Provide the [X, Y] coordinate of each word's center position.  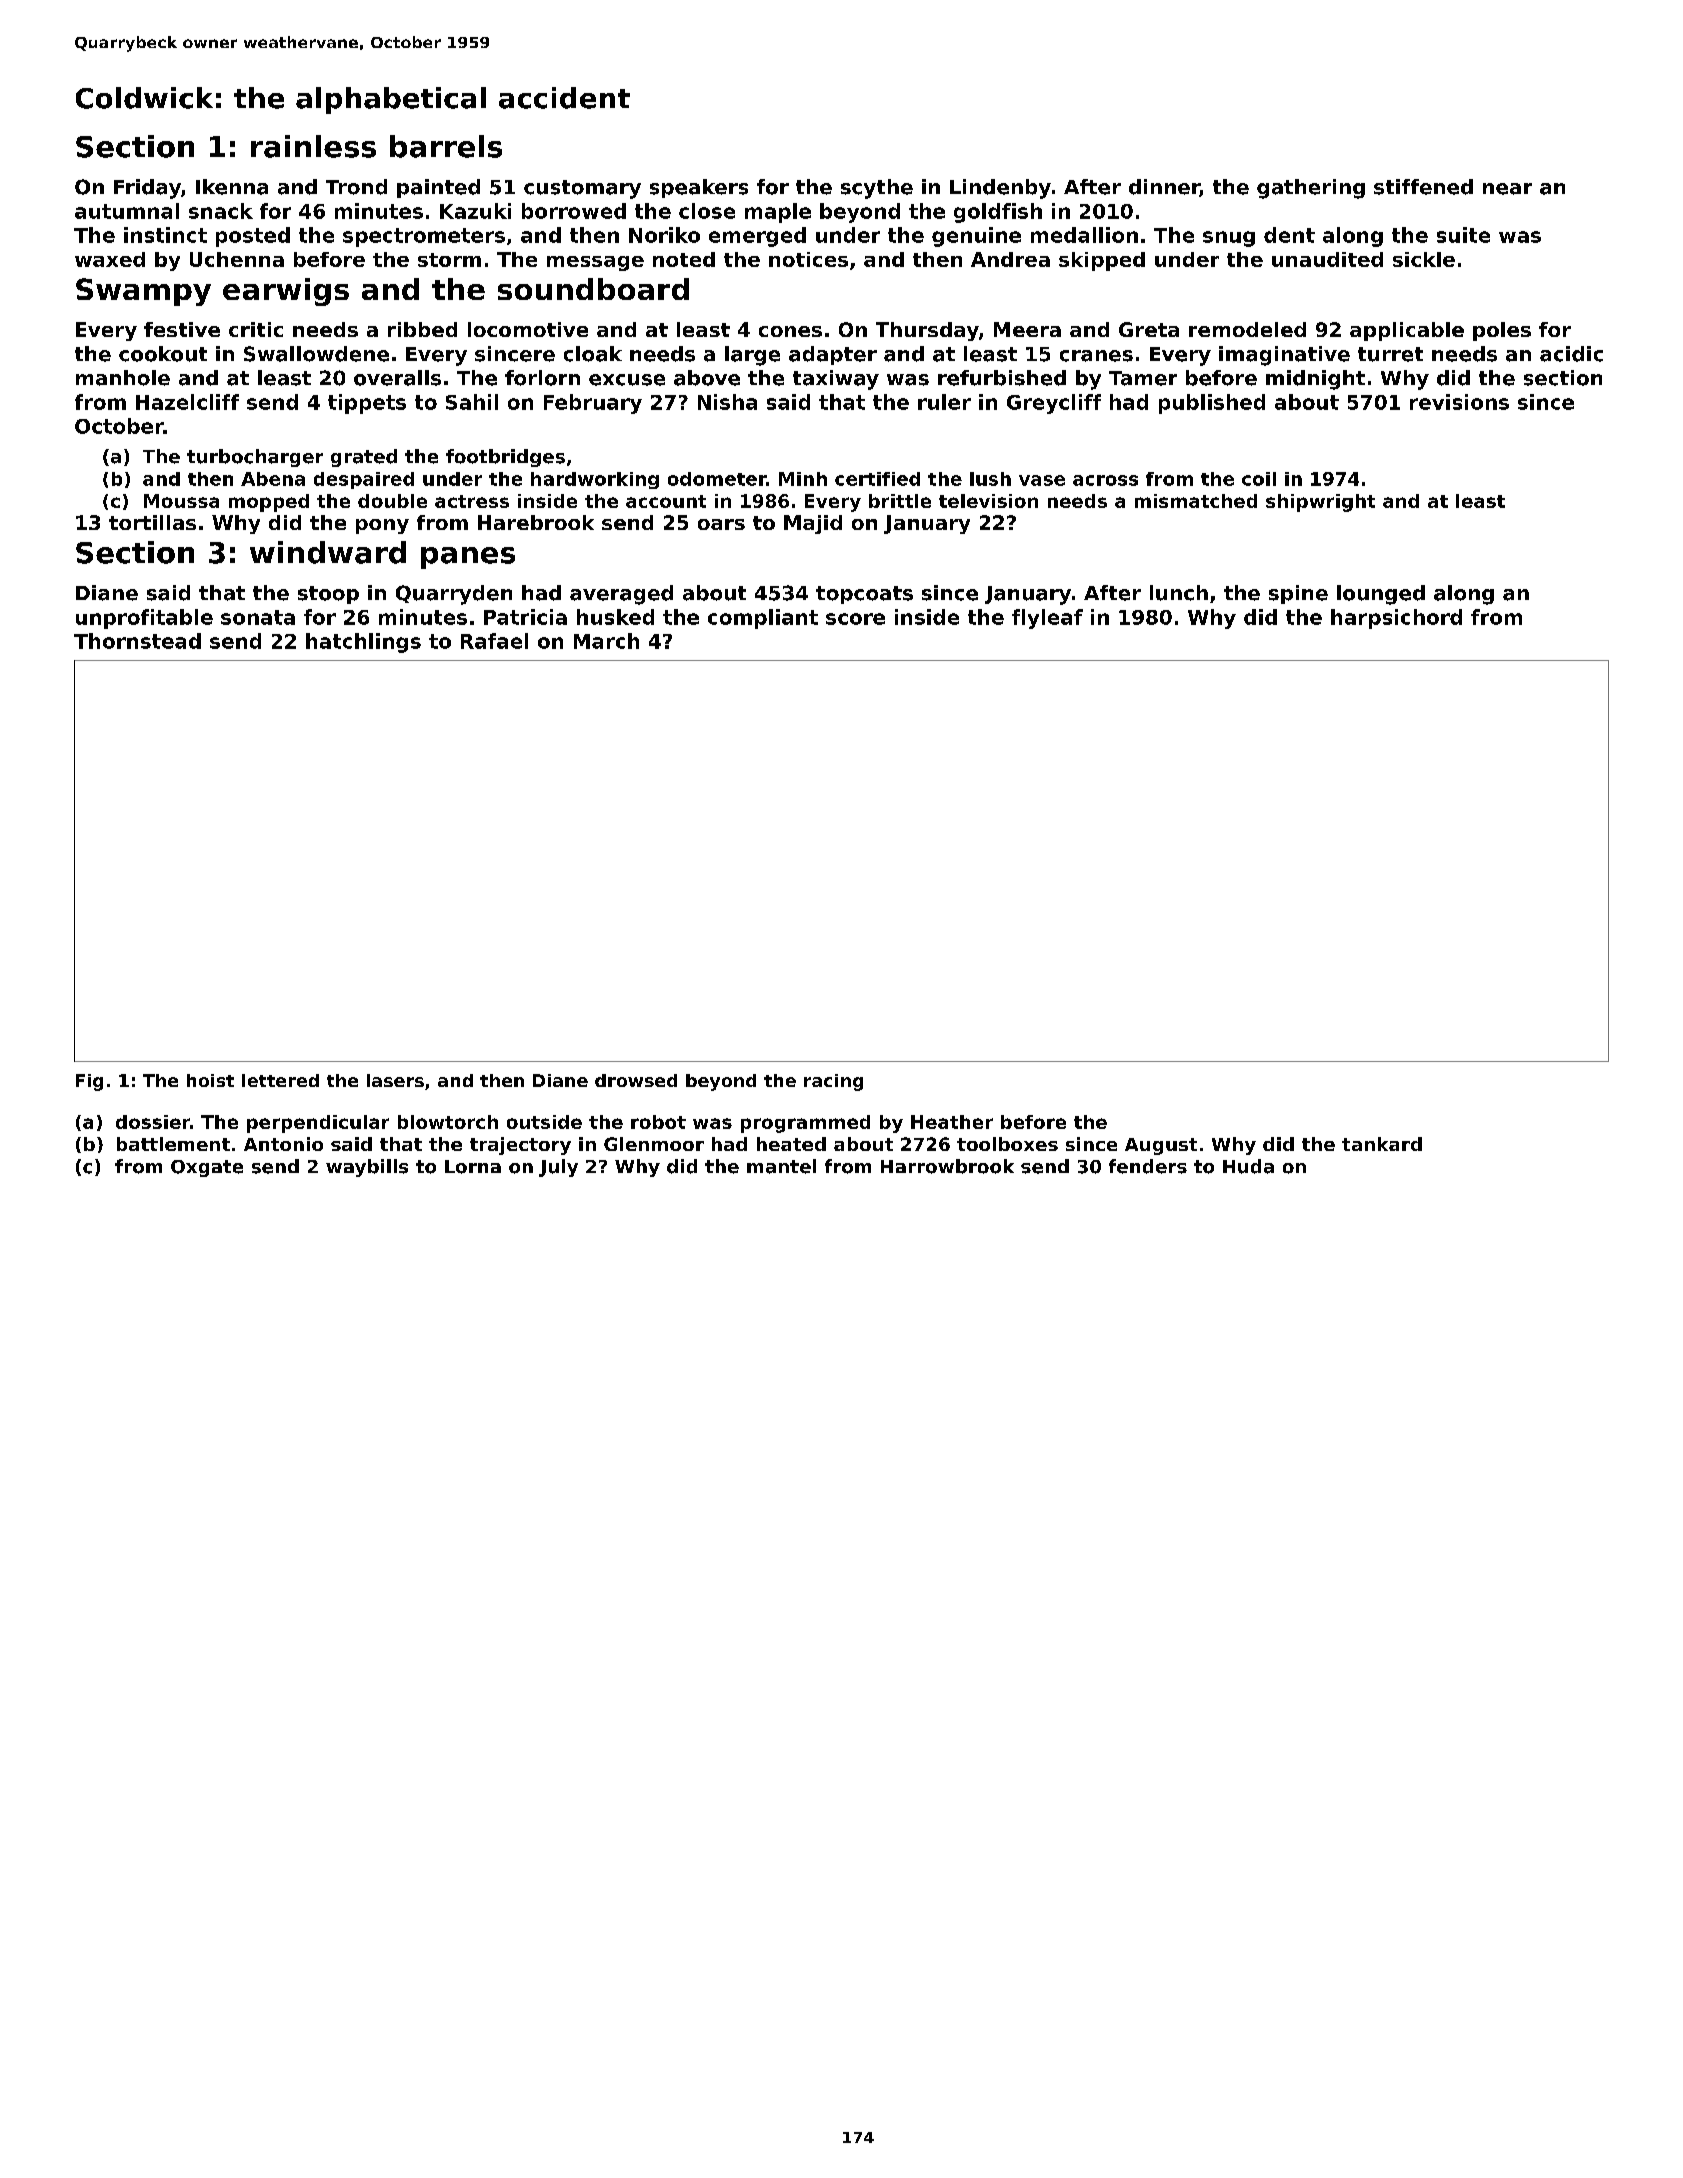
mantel [781, 1166]
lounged [1381, 595]
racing [833, 1082]
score [855, 619]
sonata [258, 617]
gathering [1311, 189]
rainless [313, 146]
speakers [699, 188]
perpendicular [318, 1124]
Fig [89, 1082]
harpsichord [1396, 619]
